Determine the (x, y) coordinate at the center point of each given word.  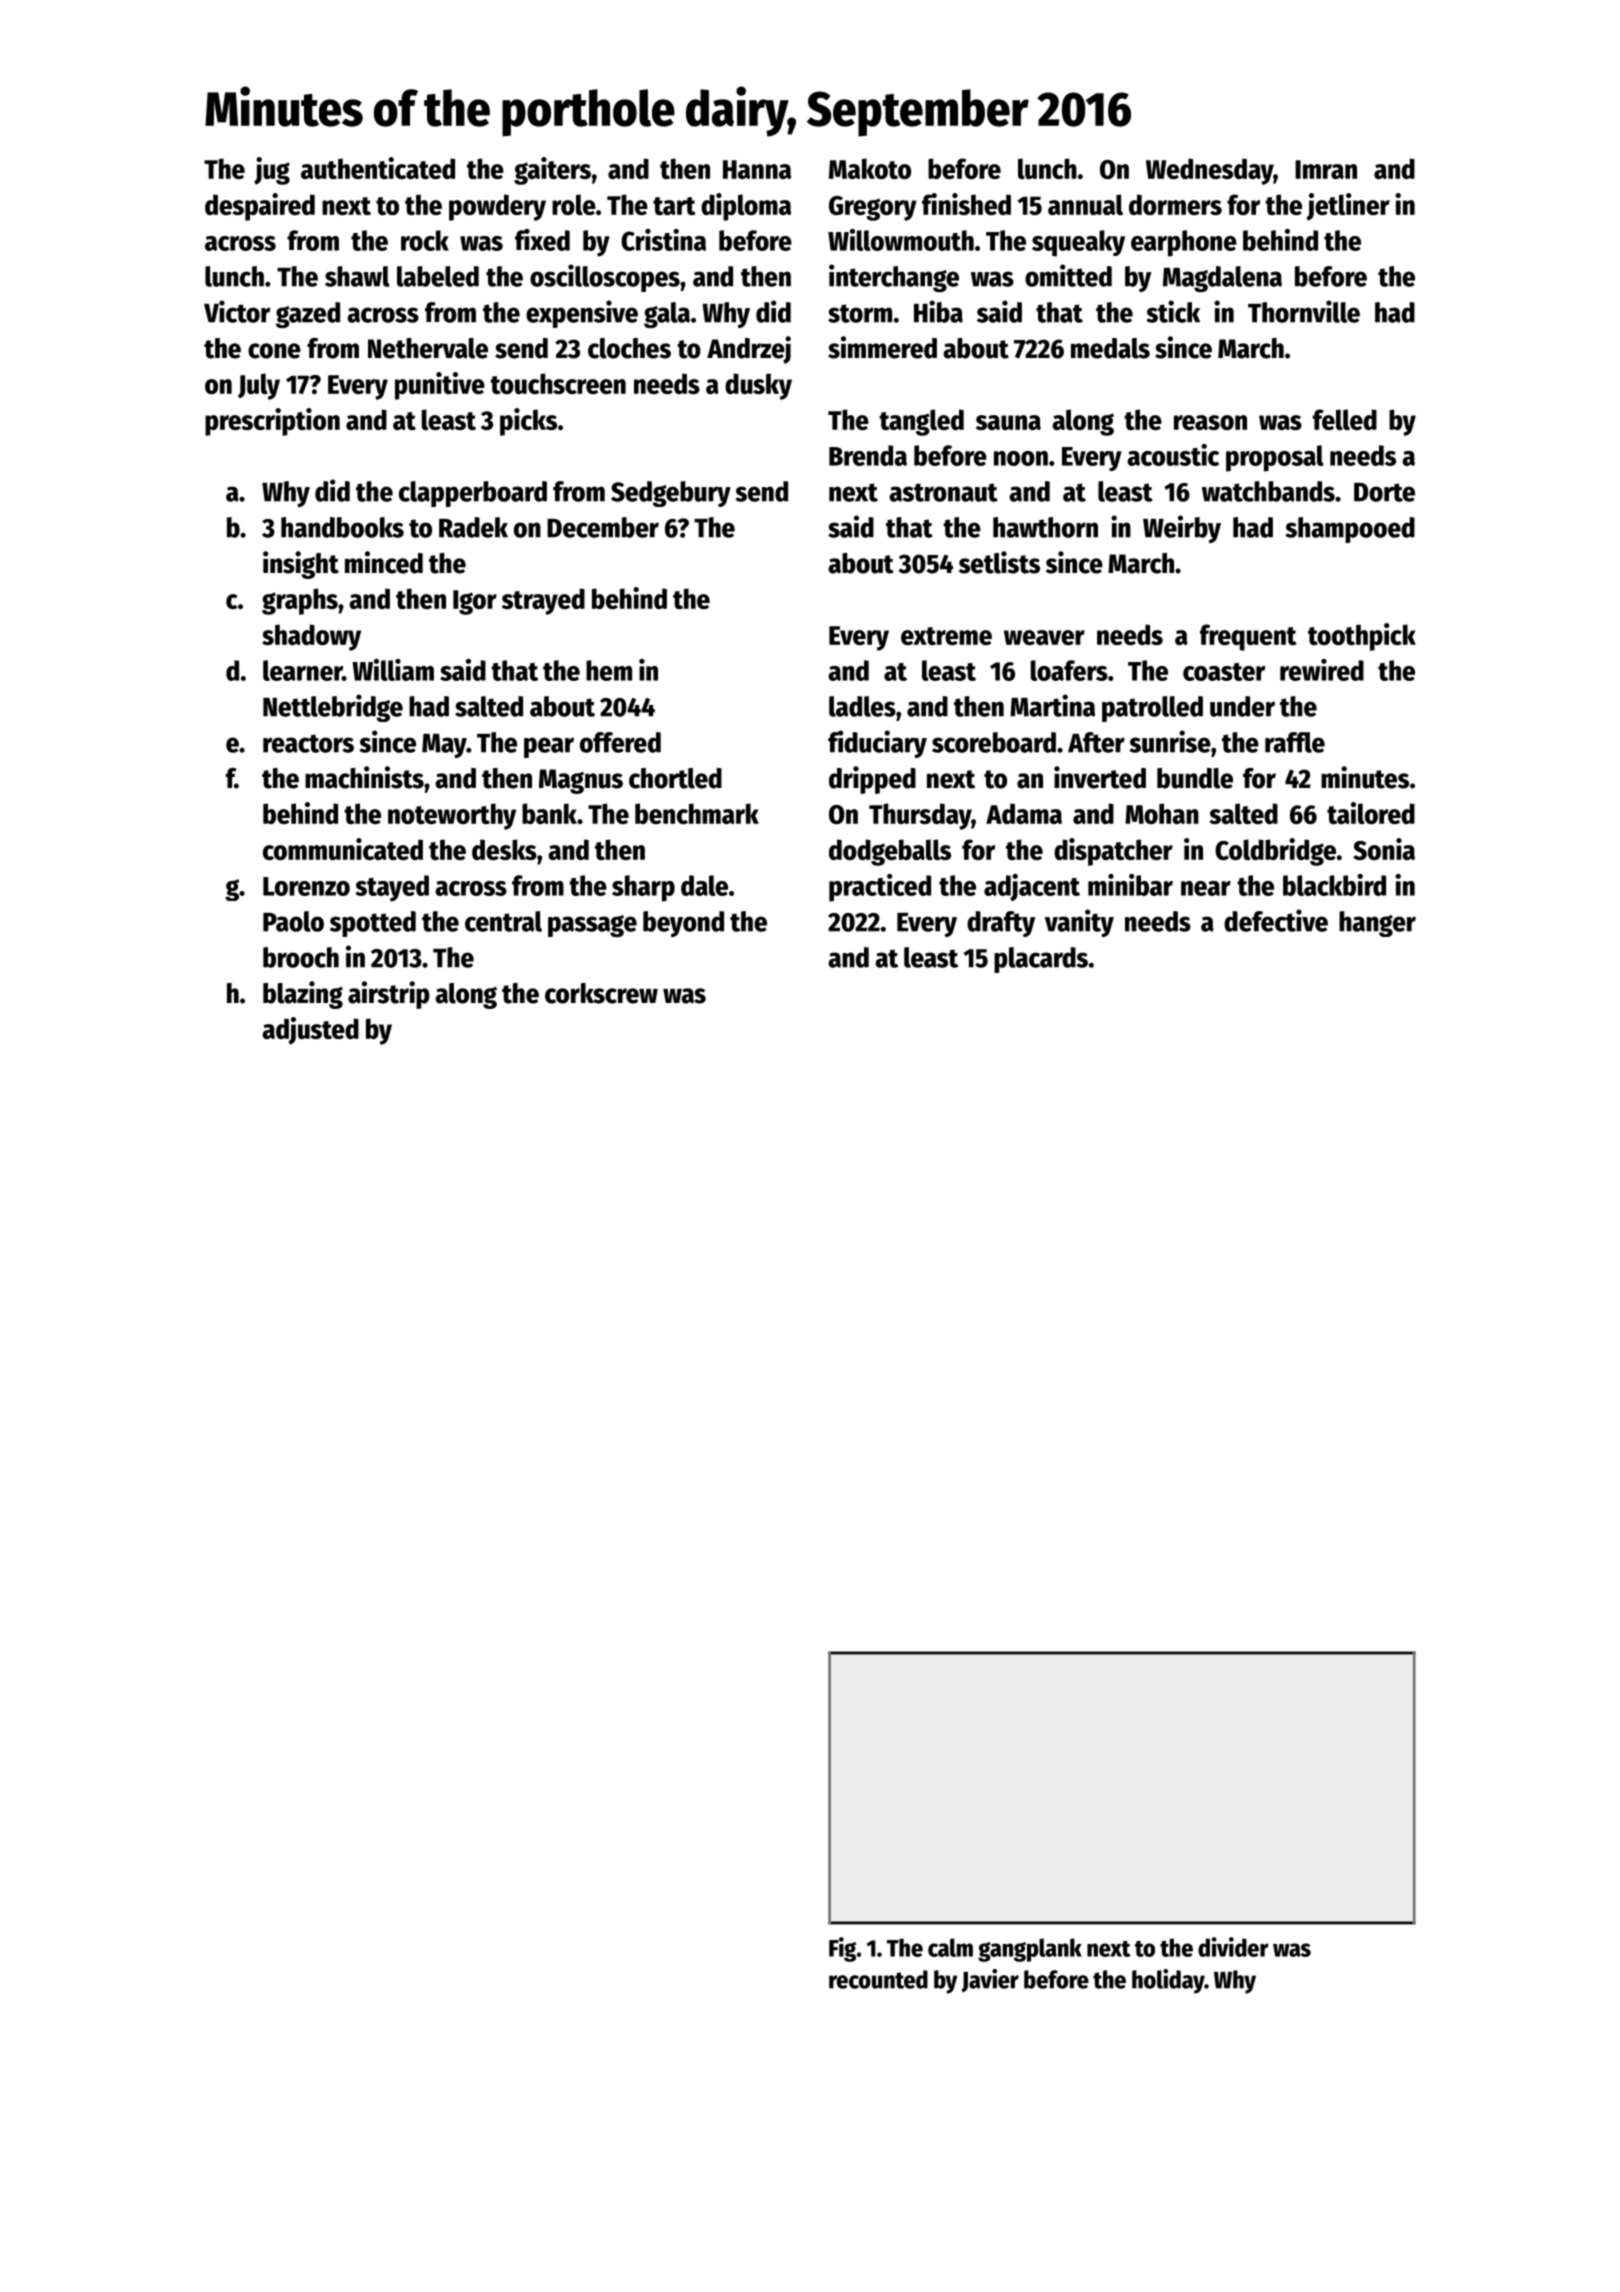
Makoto (870, 168)
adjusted (310, 1031)
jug (272, 171)
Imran (1326, 169)
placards (1041, 960)
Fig (842, 1949)
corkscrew (601, 993)
